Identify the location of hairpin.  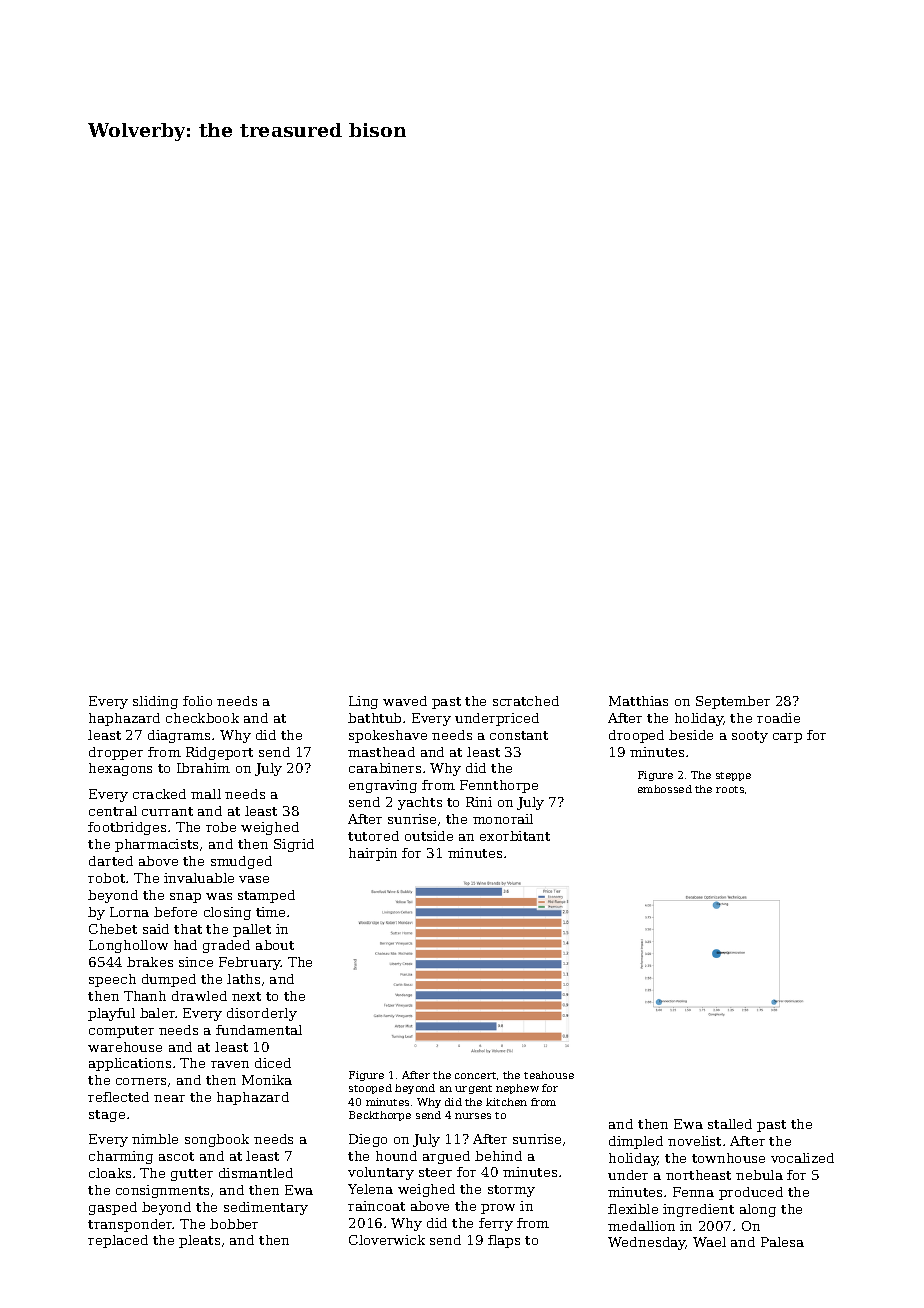
(373, 854).
